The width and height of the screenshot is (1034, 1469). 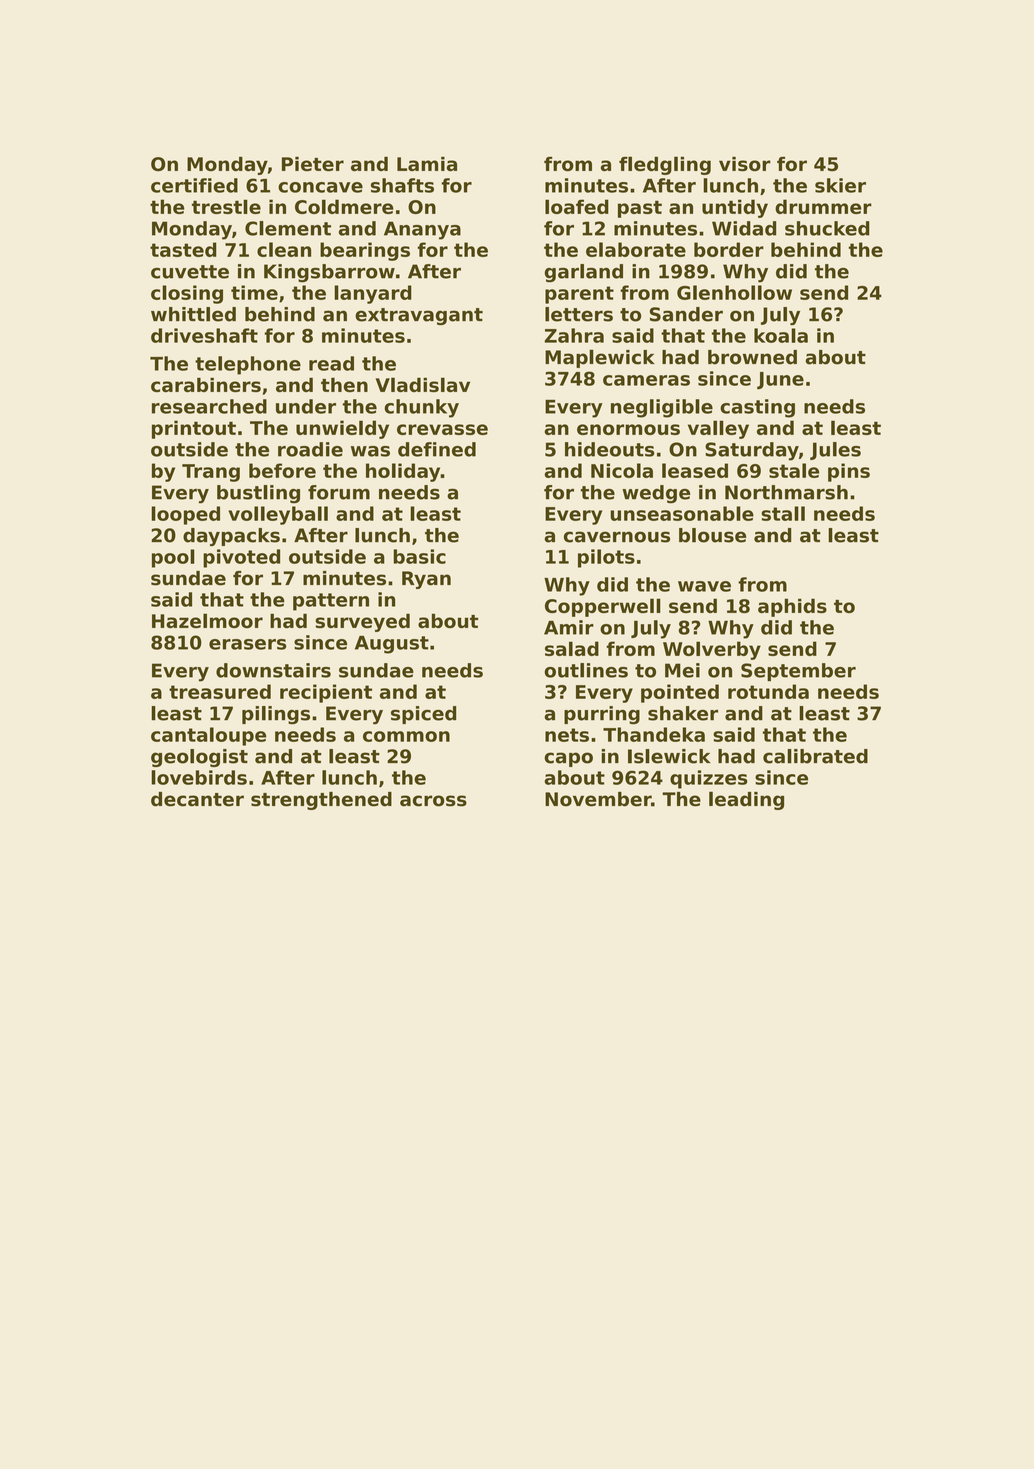 I want to click on visor, so click(x=745, y=164).
